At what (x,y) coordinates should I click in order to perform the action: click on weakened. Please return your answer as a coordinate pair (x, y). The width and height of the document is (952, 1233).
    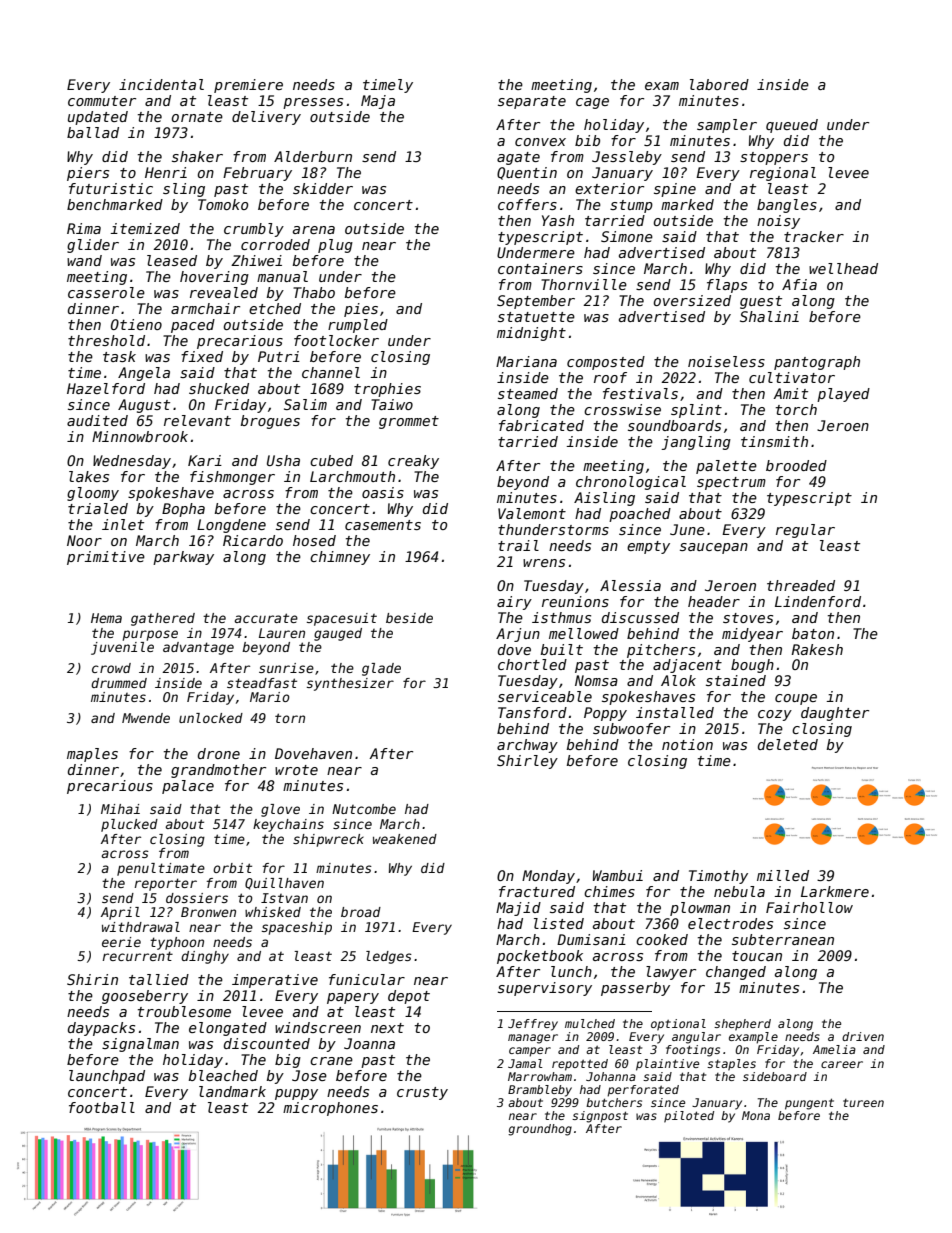
    Looking at the image, I should click on (405, 839).
